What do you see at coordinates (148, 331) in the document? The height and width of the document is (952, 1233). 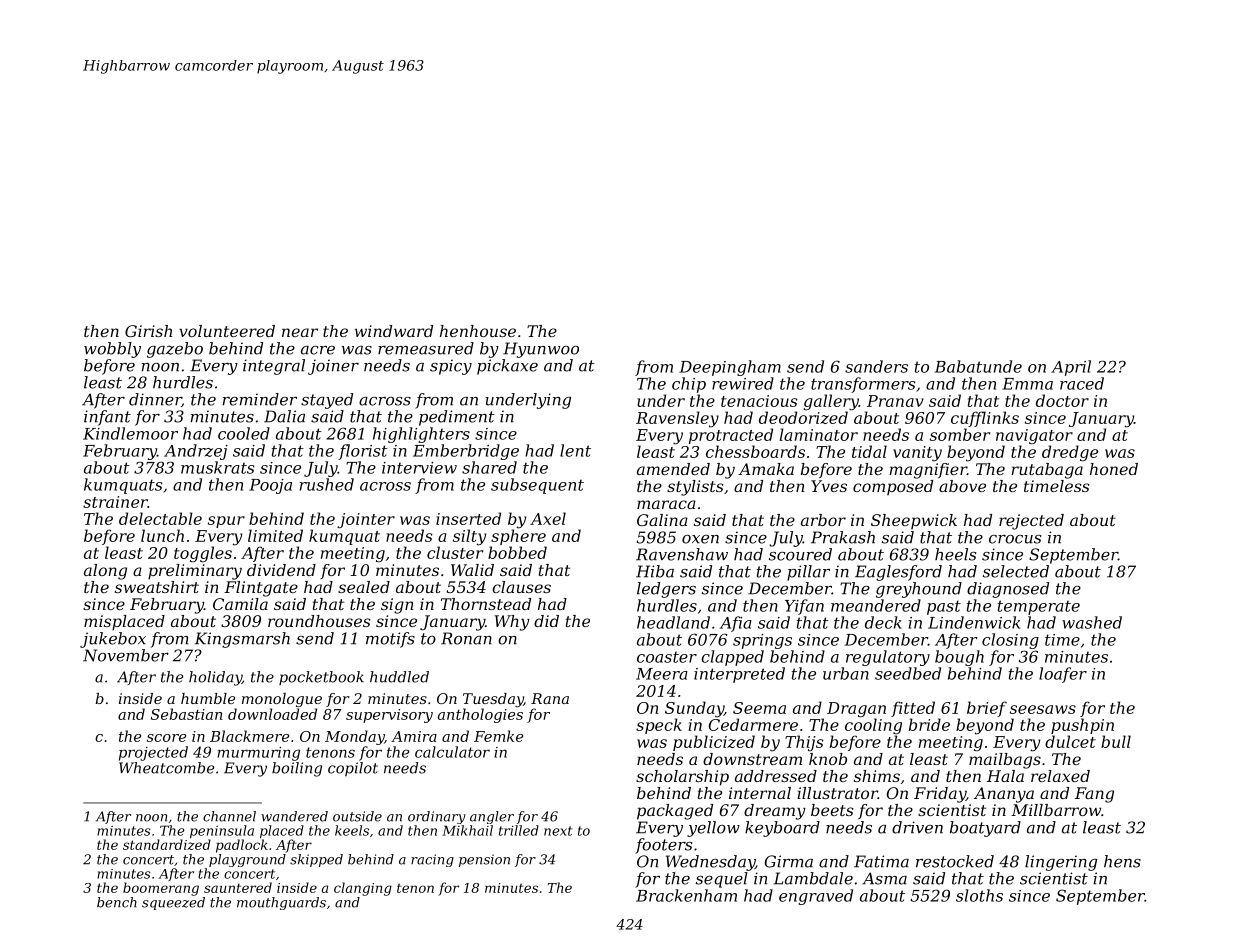 I see `Girish` at bounding box center [148, 331].
